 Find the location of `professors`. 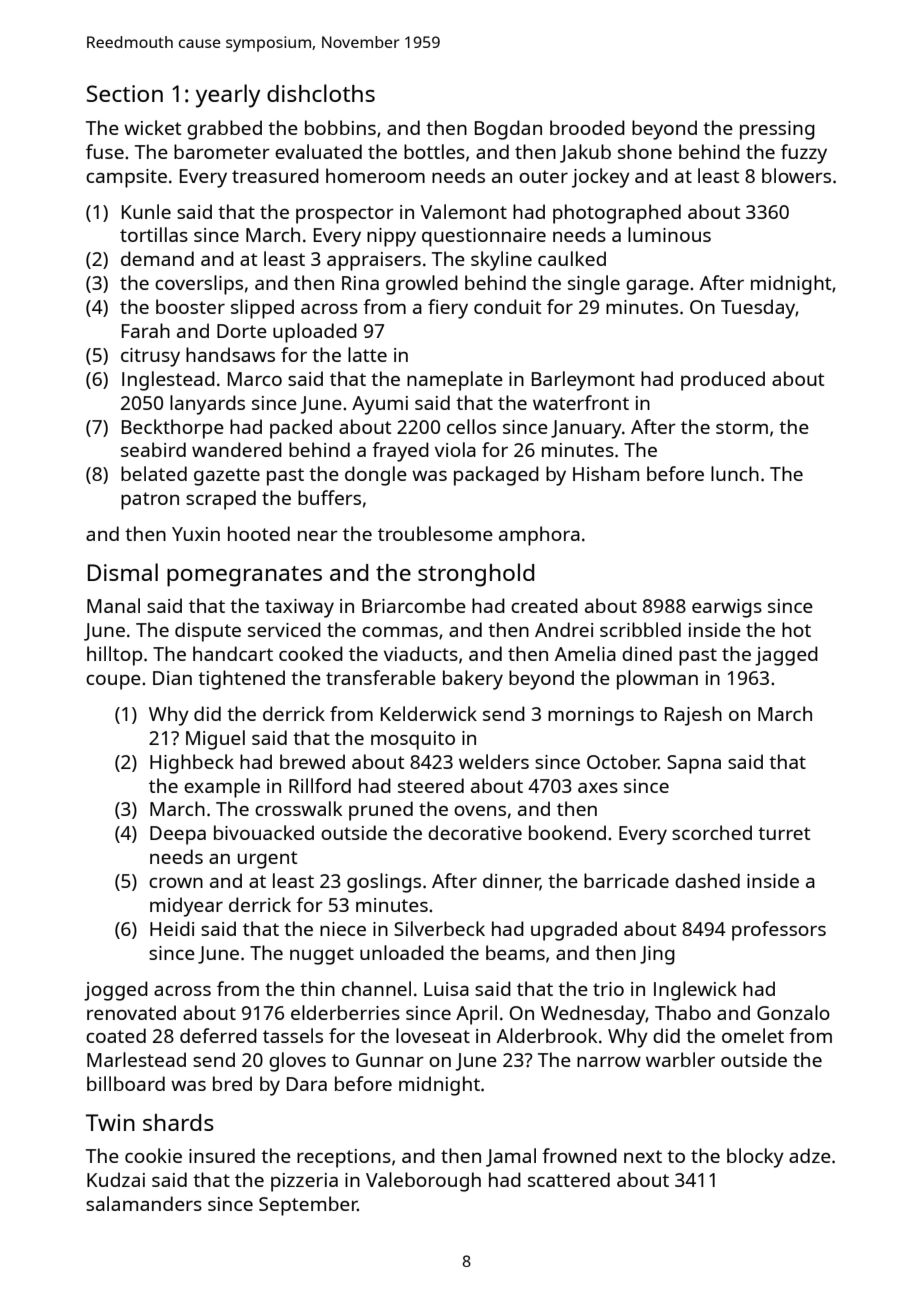

professors is located at coordinates (779, 931).
